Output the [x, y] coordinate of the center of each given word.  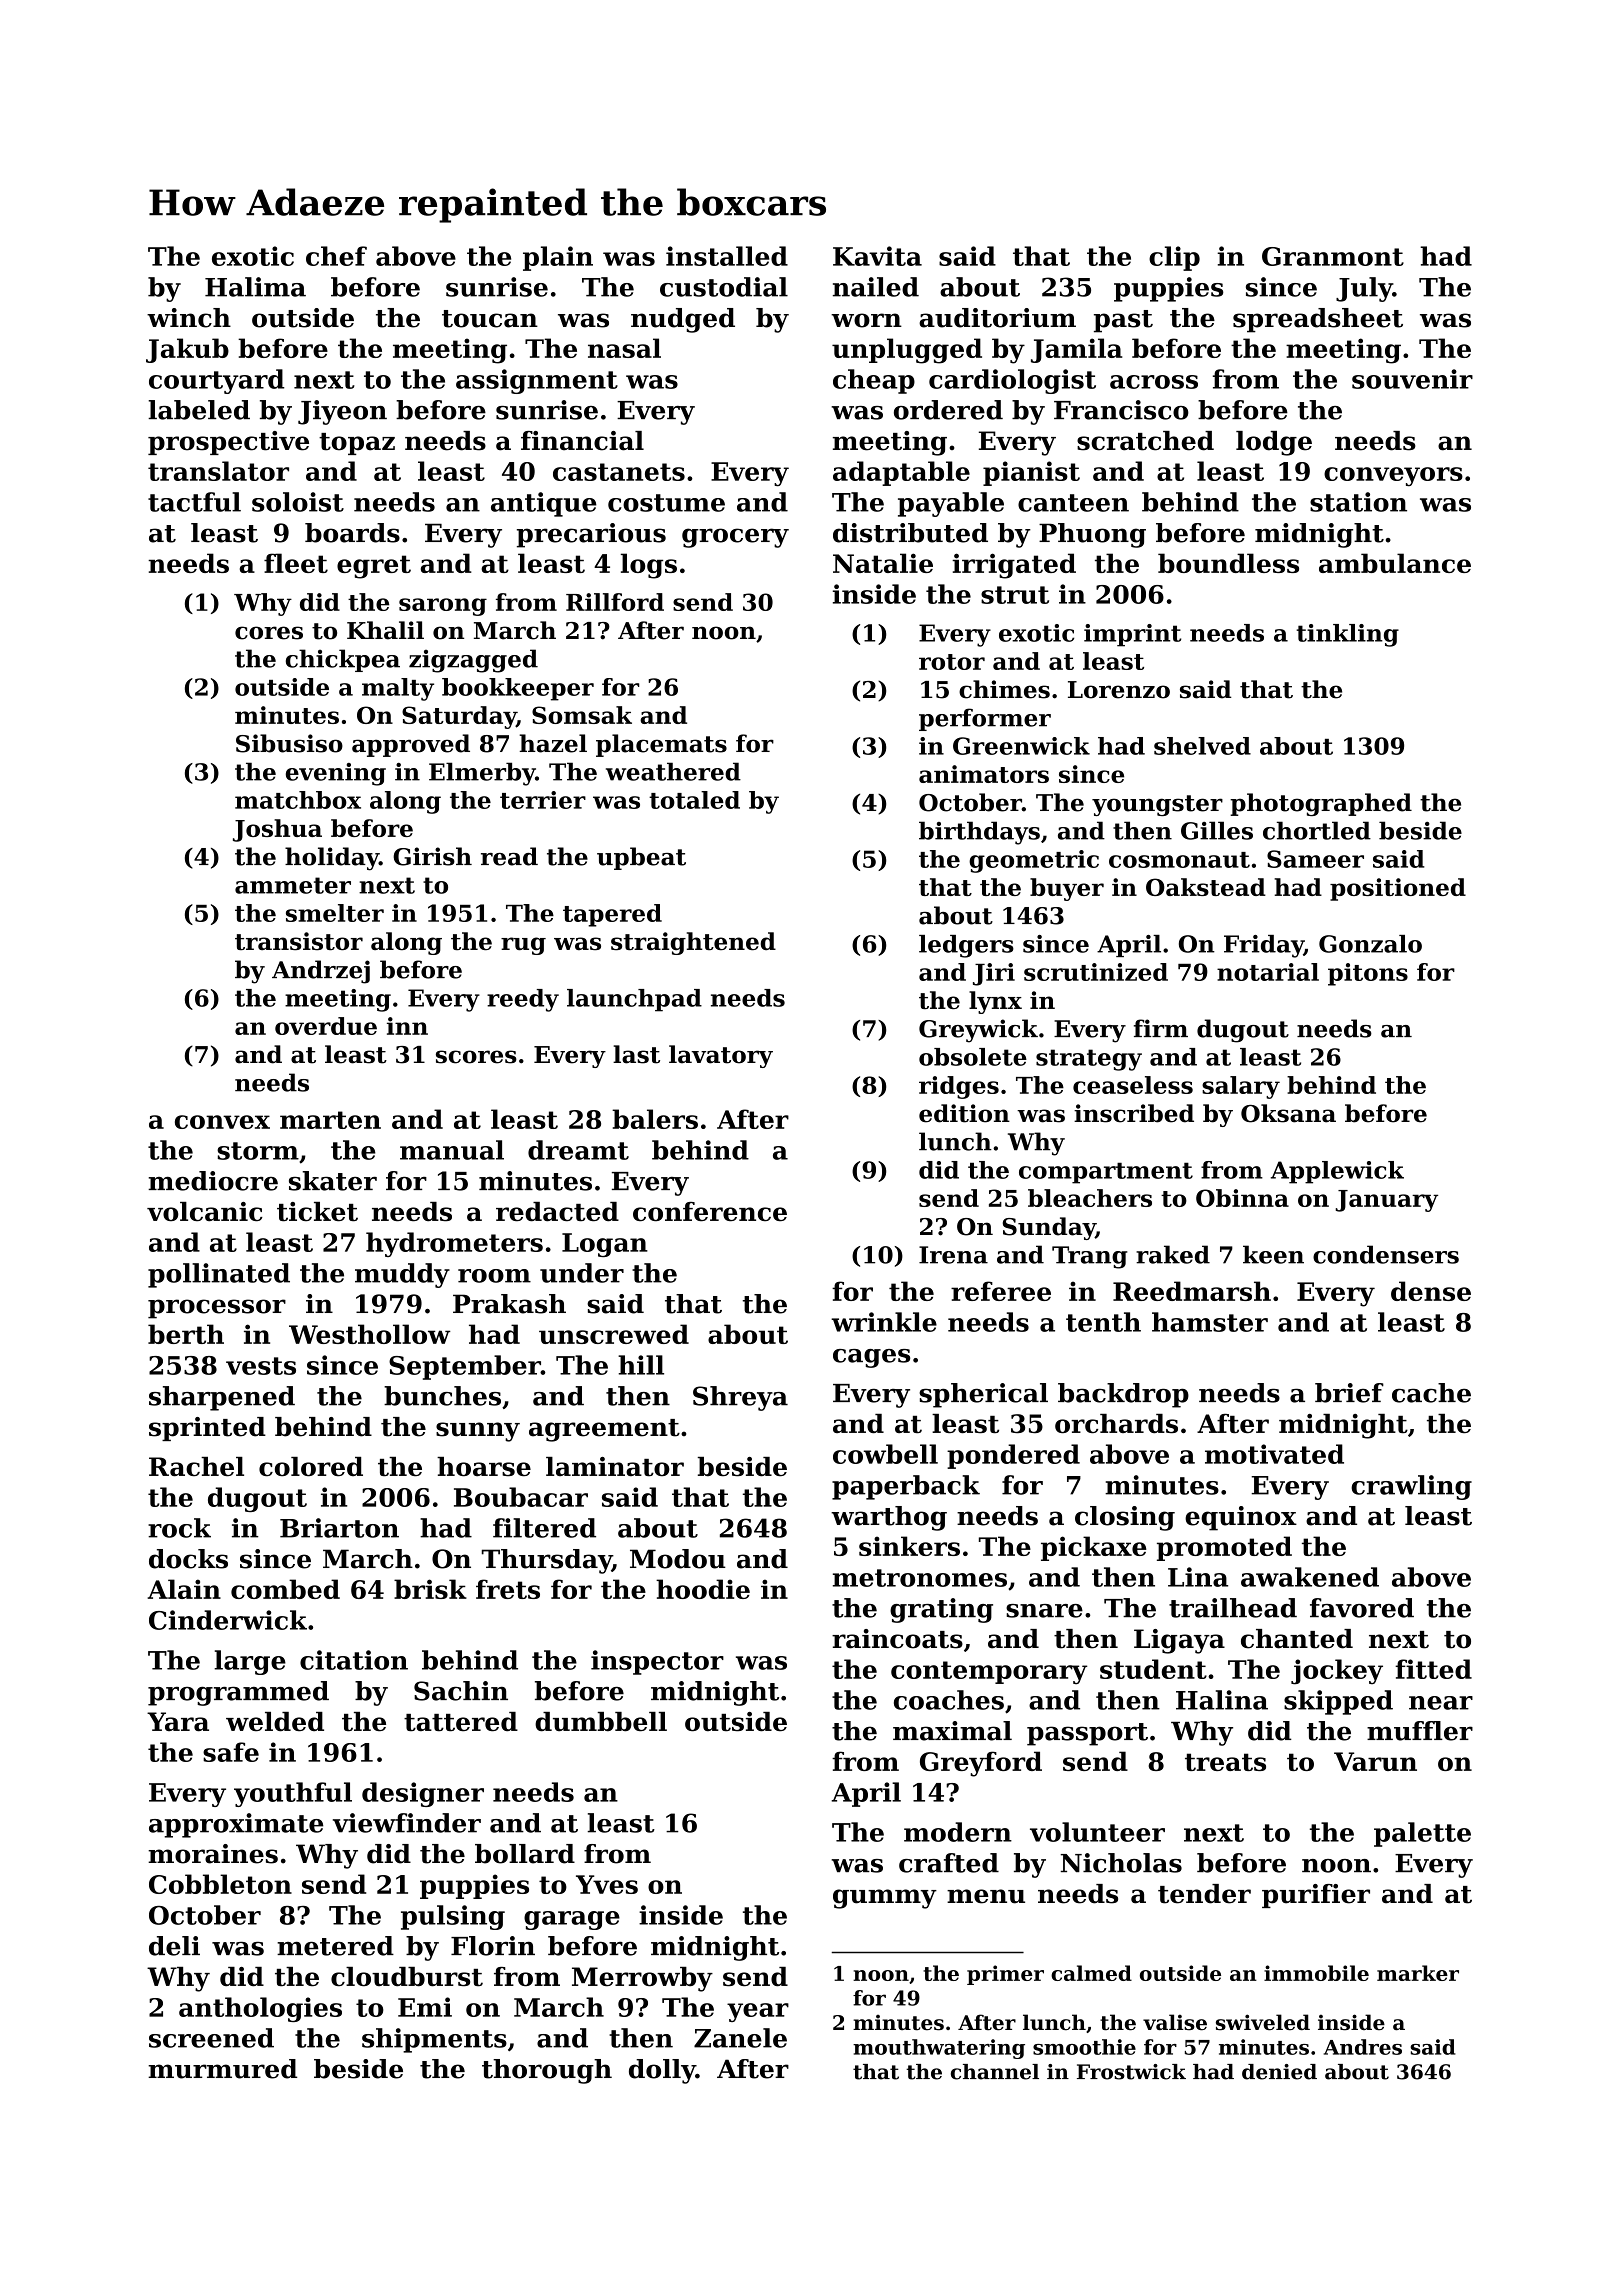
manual [452, 1150]
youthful [293, 1794]
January [1386, 1201]
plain [558, 258]
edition [964, 1113]
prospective [228, 443]
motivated [1274, 1454]
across [1154, 382]
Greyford [981, 1764]
